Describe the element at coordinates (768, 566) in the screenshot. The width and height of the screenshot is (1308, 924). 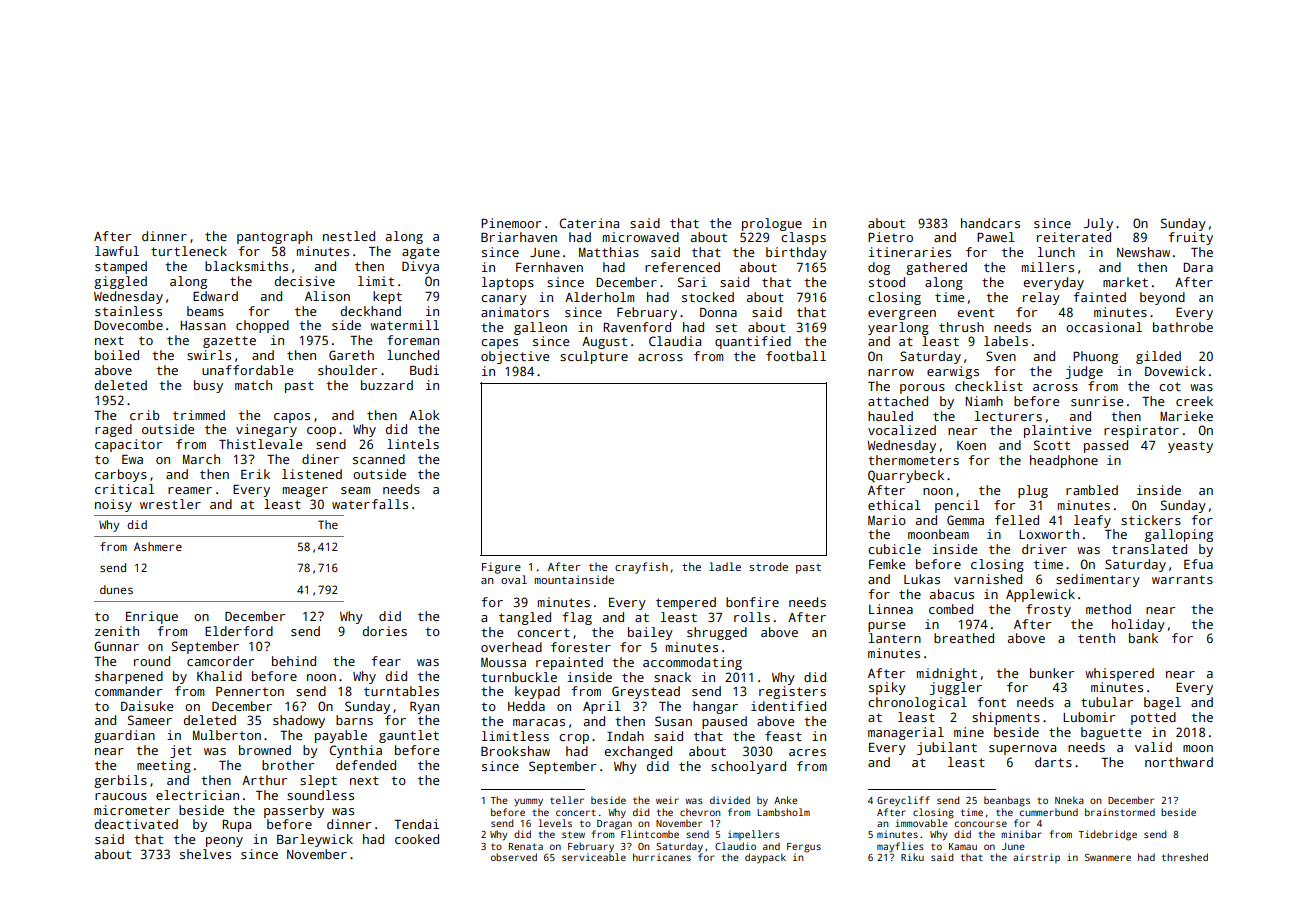
I see `strode` at that location.
